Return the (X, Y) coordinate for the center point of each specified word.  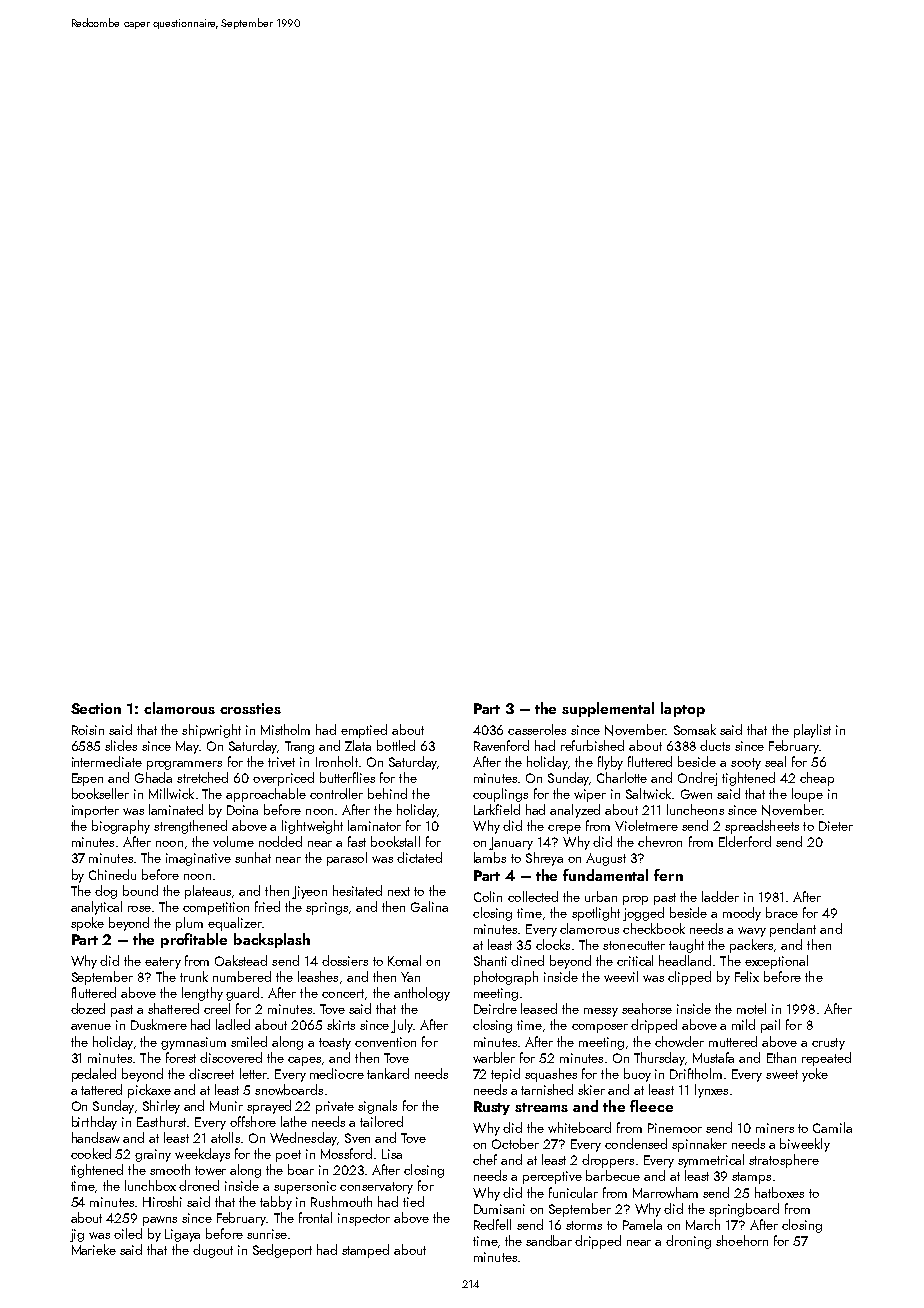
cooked (91, 1153)
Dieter (836, 826)
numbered (242, 976)
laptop (683, 709)
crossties (250, 708)
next (399, 891)
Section (96, 708)
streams (541, 1107)
